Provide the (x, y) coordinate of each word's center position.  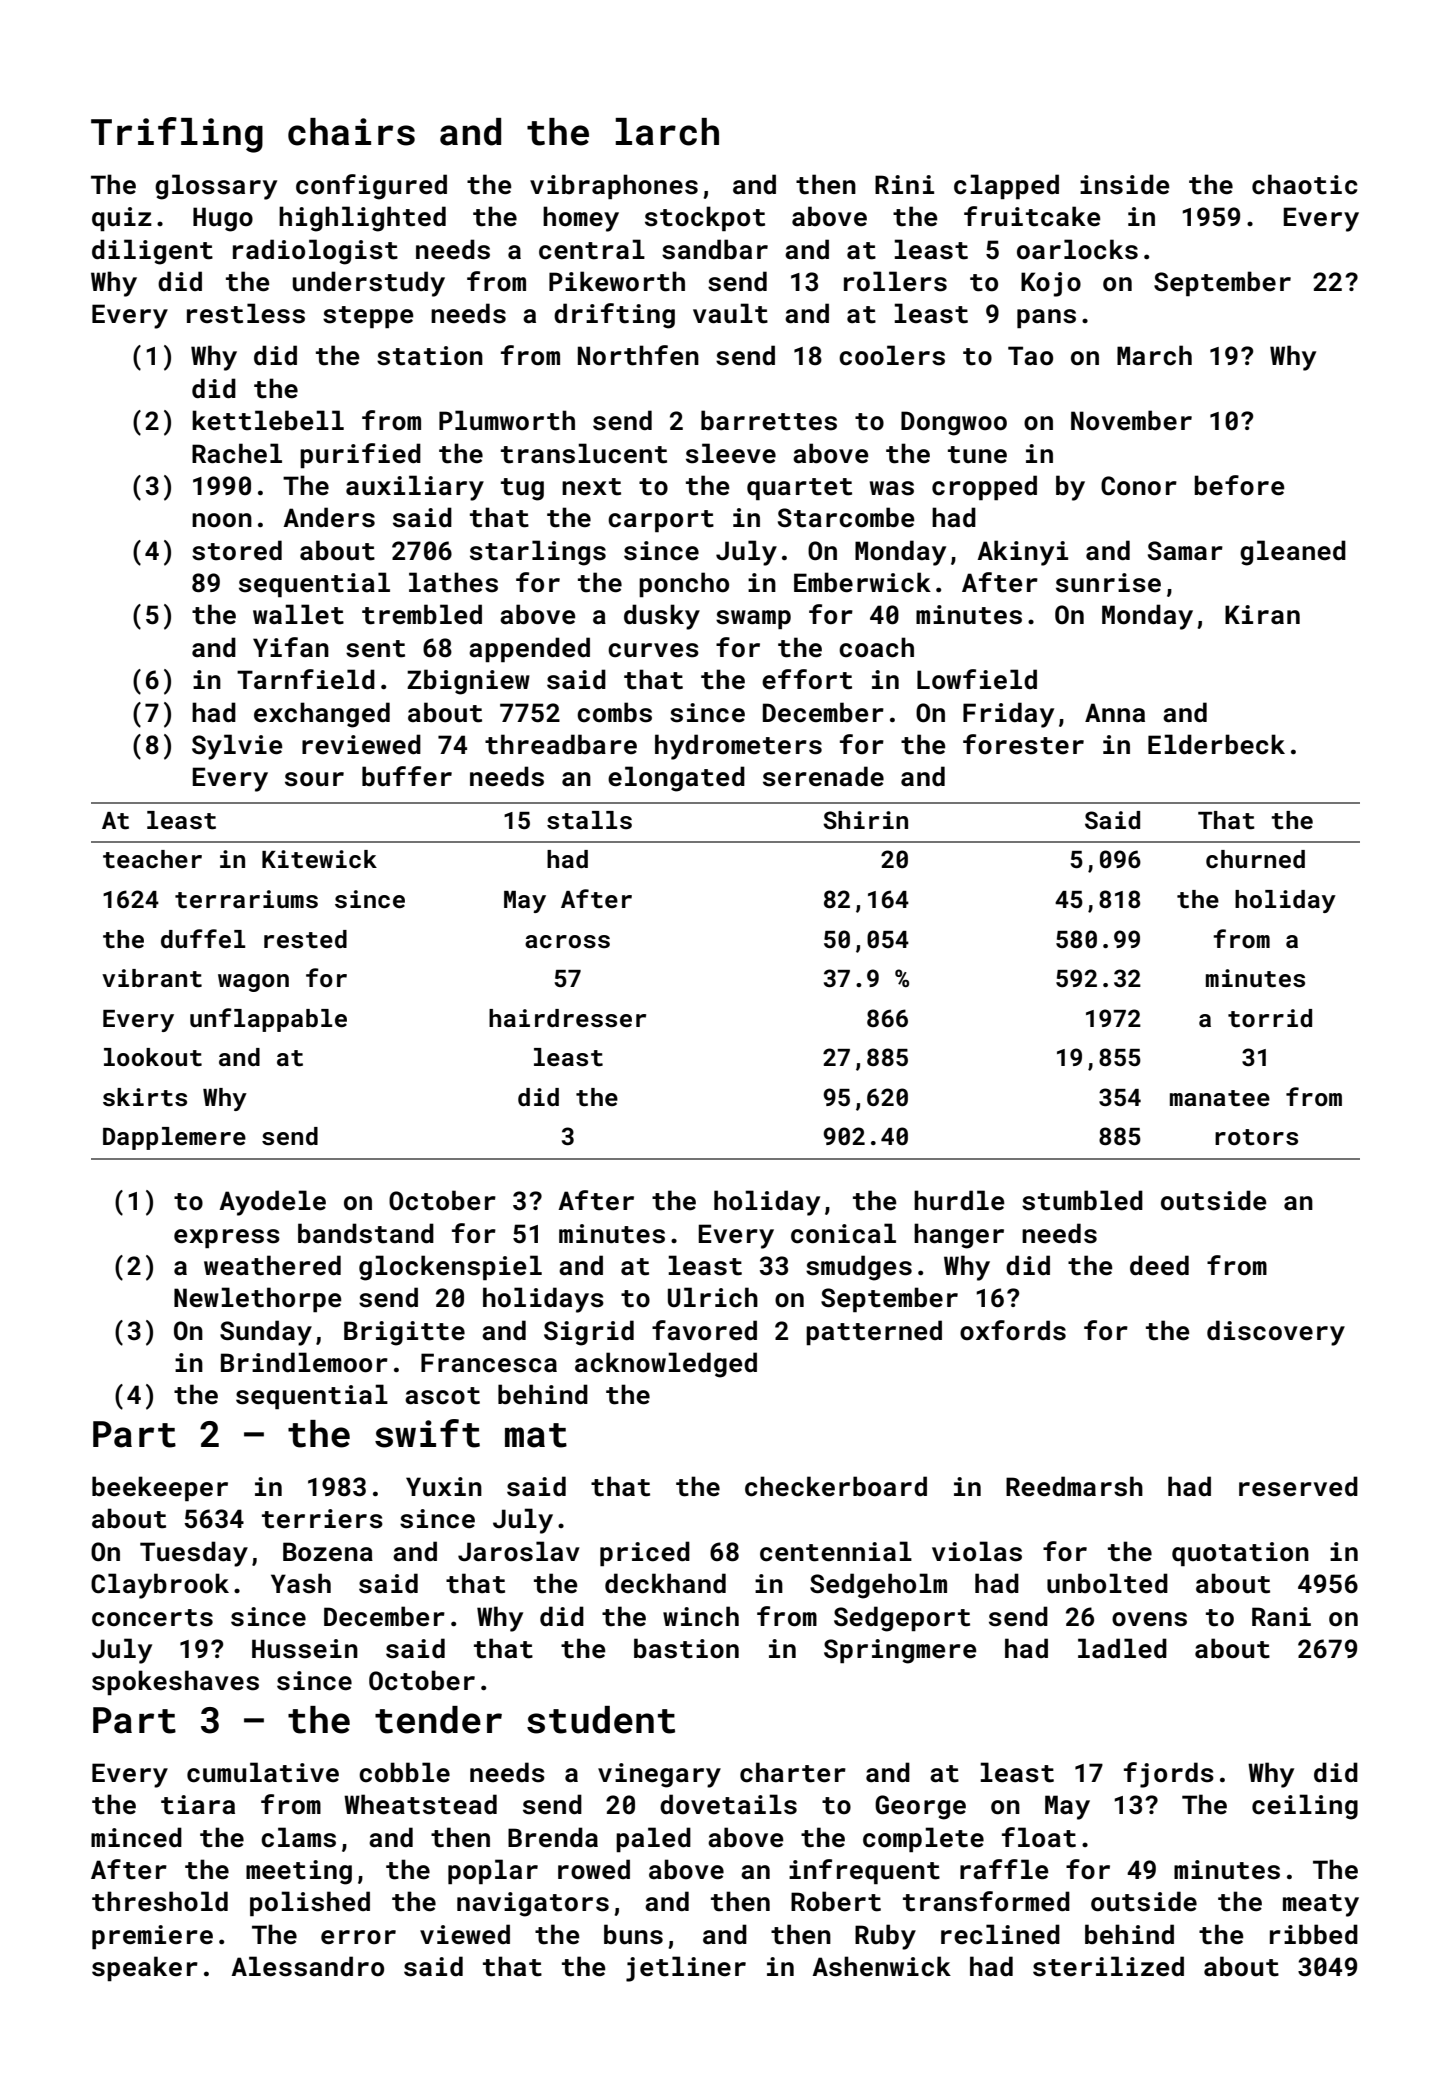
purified (360, 455)
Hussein (305, 1649)
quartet (799, 489)
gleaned (1293, 553)
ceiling (1305, 1807)
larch (667, 132)
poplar (493, 1871)
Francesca (489, 1363)
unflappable (268, 1020)
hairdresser (567, 1018)
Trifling (177, 135)
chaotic (1305, 184)
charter (793, 1772)
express (227, 1238)
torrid (1270, 1018)
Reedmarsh (1074, 1486)
